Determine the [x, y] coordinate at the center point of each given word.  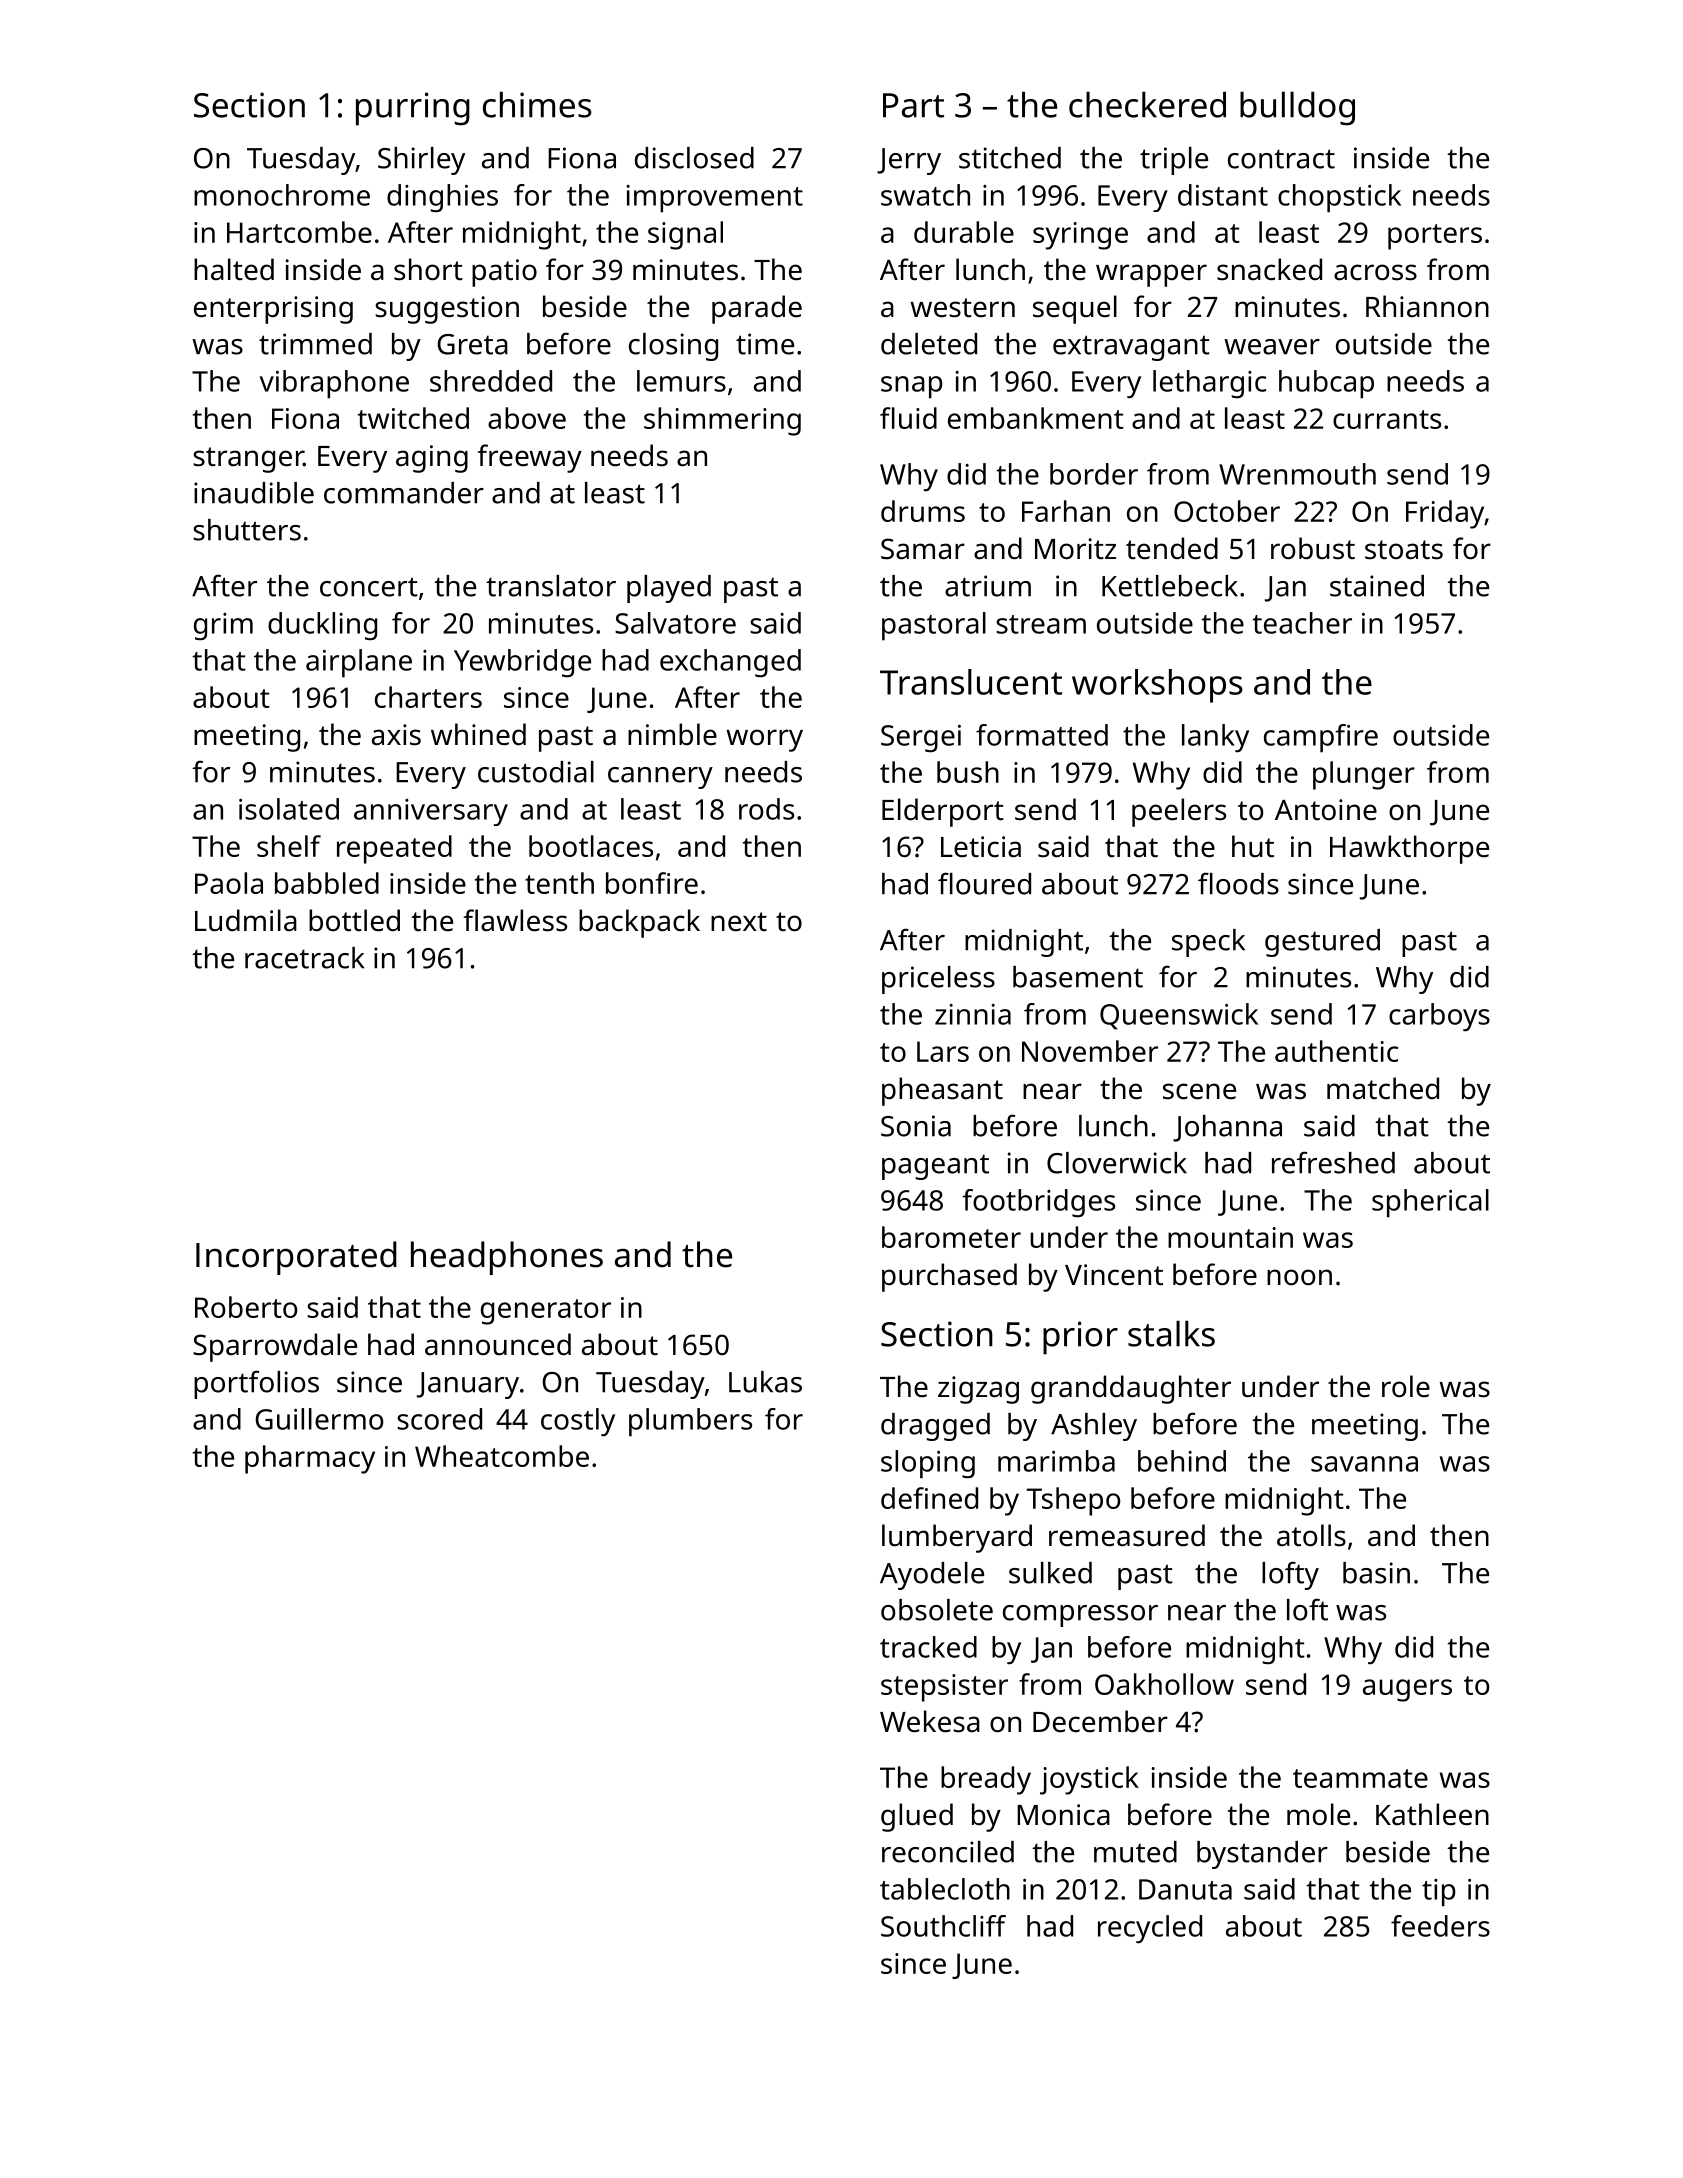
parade [757, 309]
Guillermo [319, 1419]
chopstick [1339, 198]
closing [673, 347]
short [428, 269]
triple [1174, 161]
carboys [1439, 1017]
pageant [935, 1167]
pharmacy [310, 1459]
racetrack [304, 958]
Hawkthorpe [1409, 849]
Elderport [943, 812]
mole [1318, 1814]
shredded [491, 381]
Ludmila [246, 920]
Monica [1063, 1815]
